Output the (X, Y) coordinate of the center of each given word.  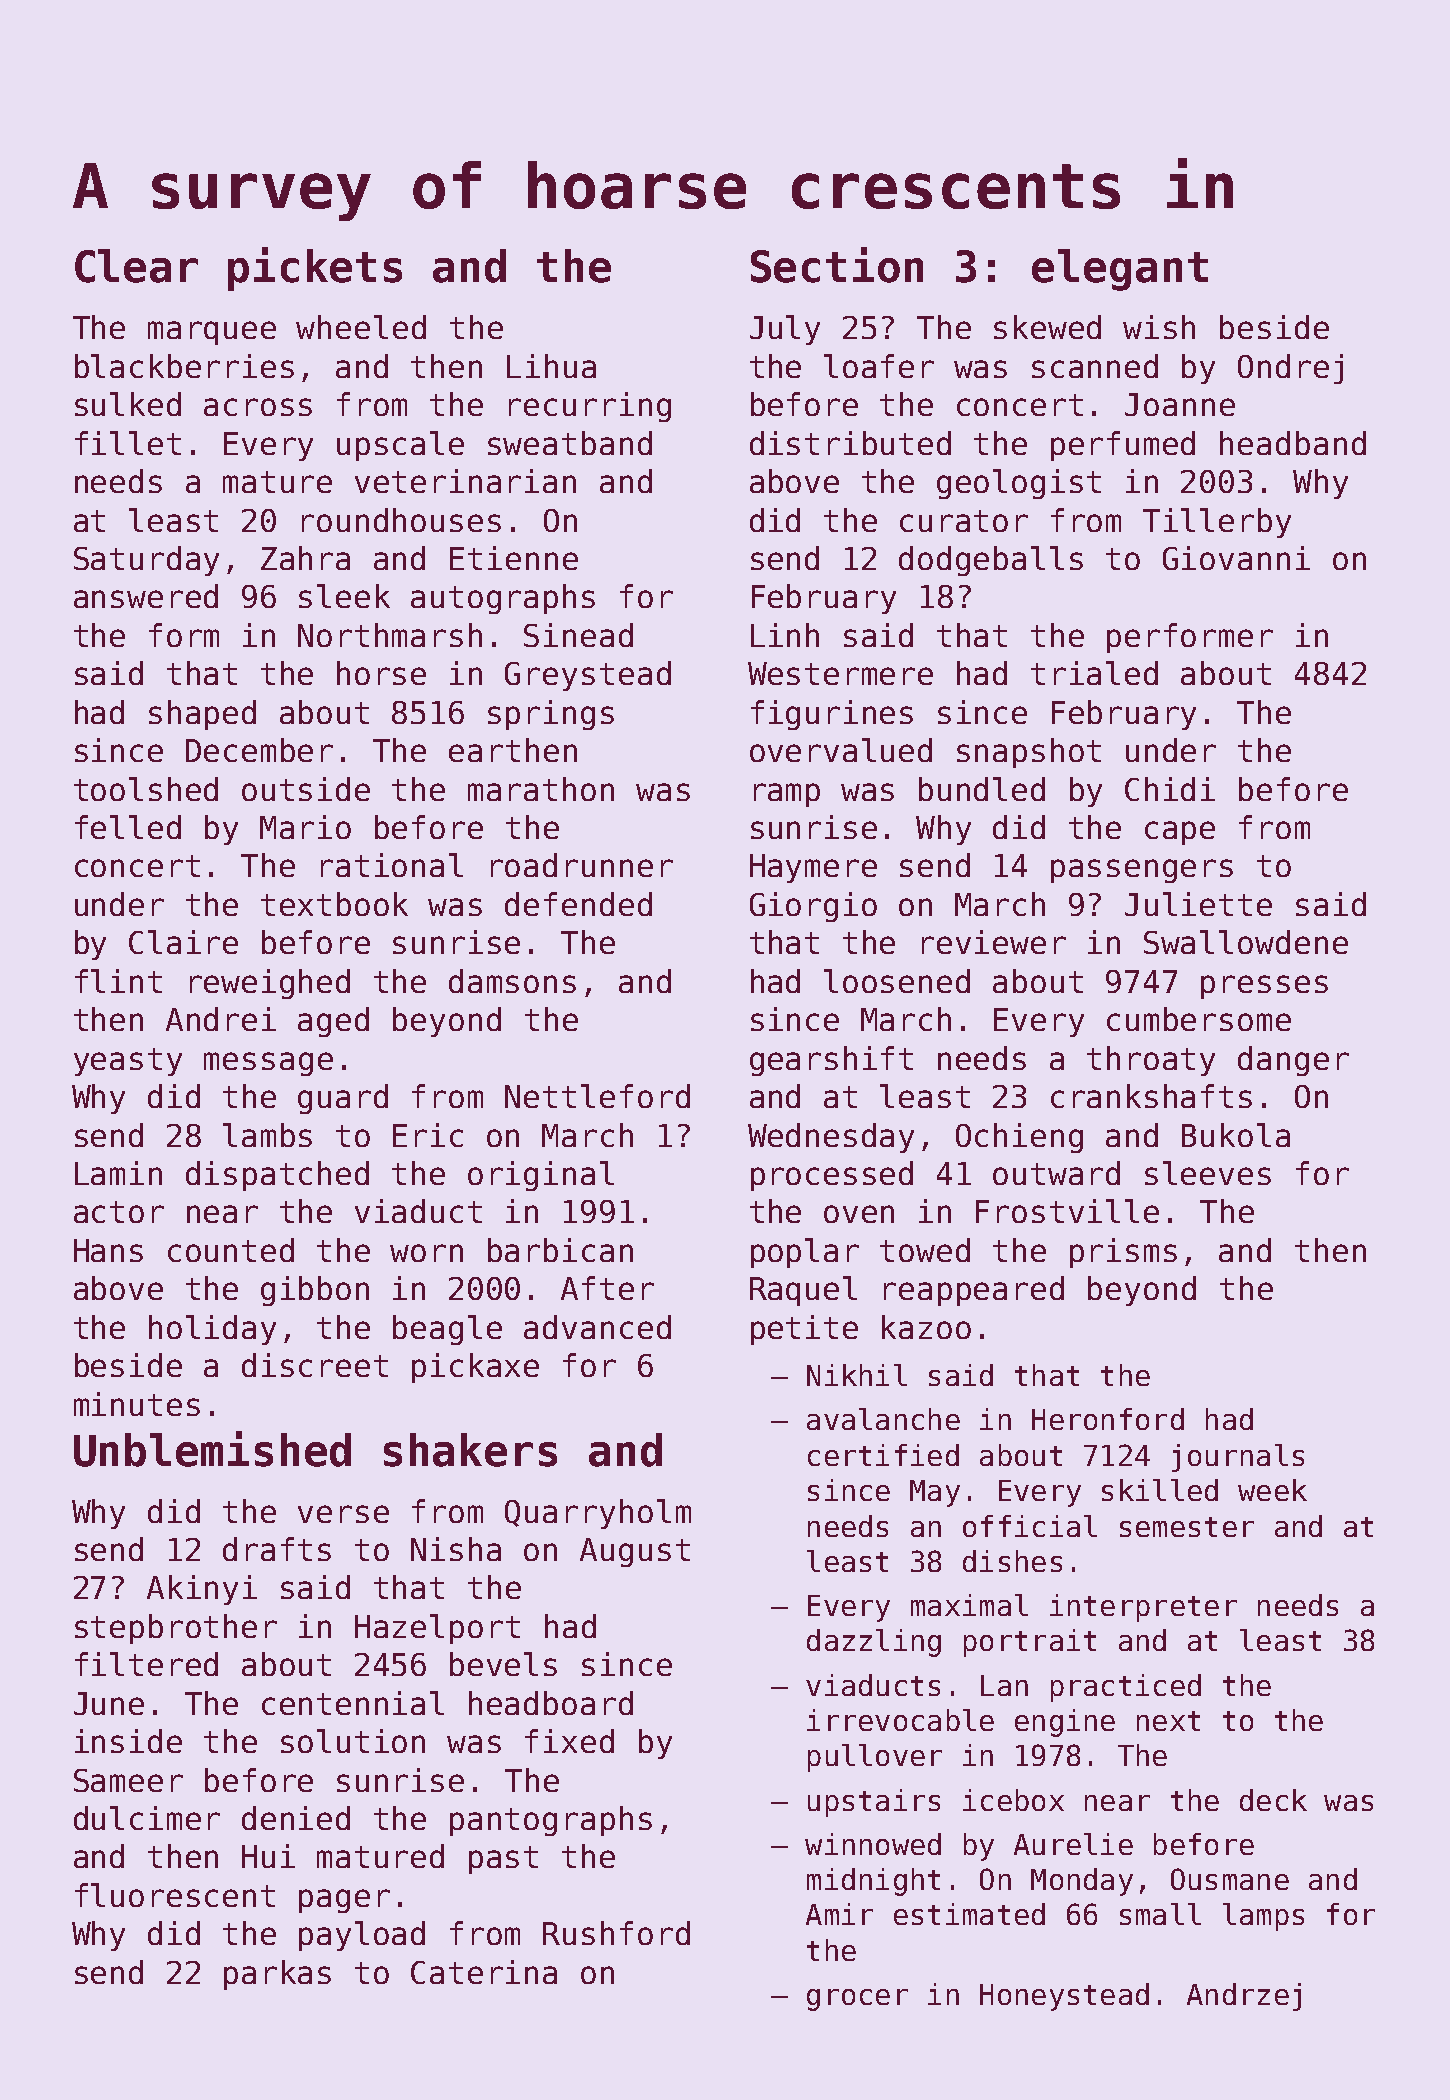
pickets (315, 269)
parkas (277, 1975)
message (268, 1064)
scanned (1095, 366)
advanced (597, 1327)
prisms (1123, 1253)
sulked (128, 404)
